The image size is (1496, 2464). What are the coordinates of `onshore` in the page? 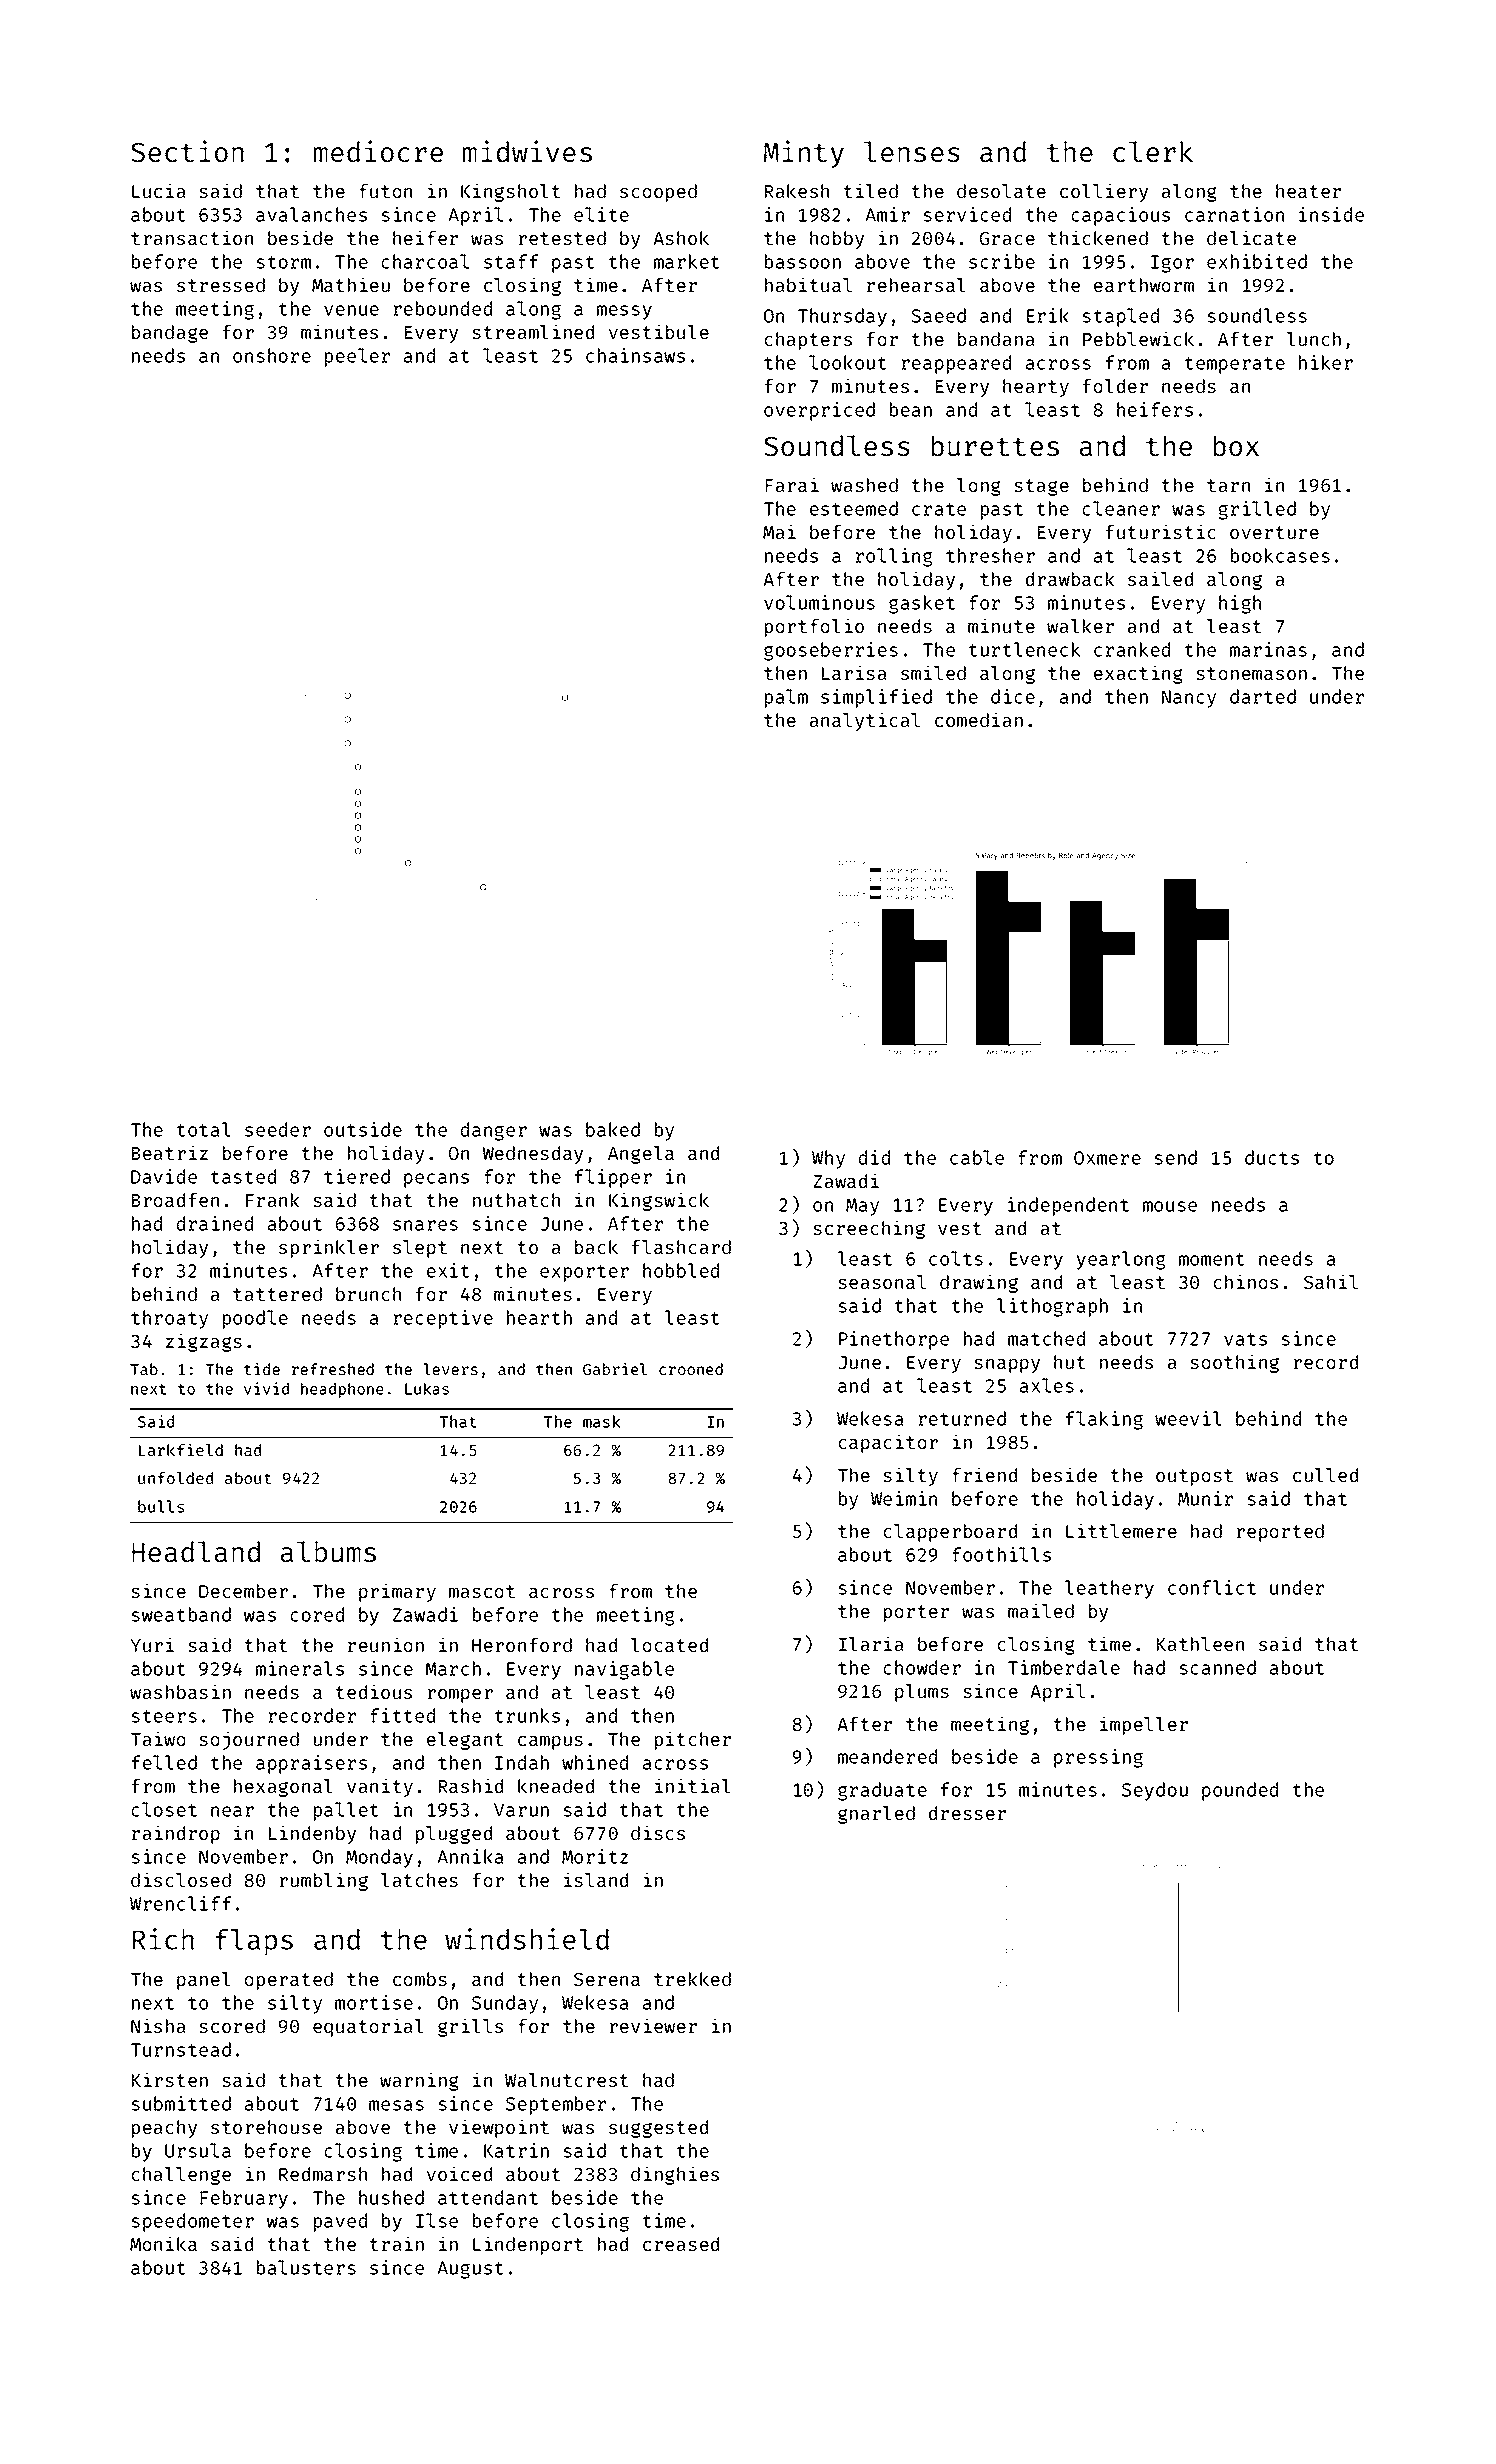 It's located at (272, 355).
